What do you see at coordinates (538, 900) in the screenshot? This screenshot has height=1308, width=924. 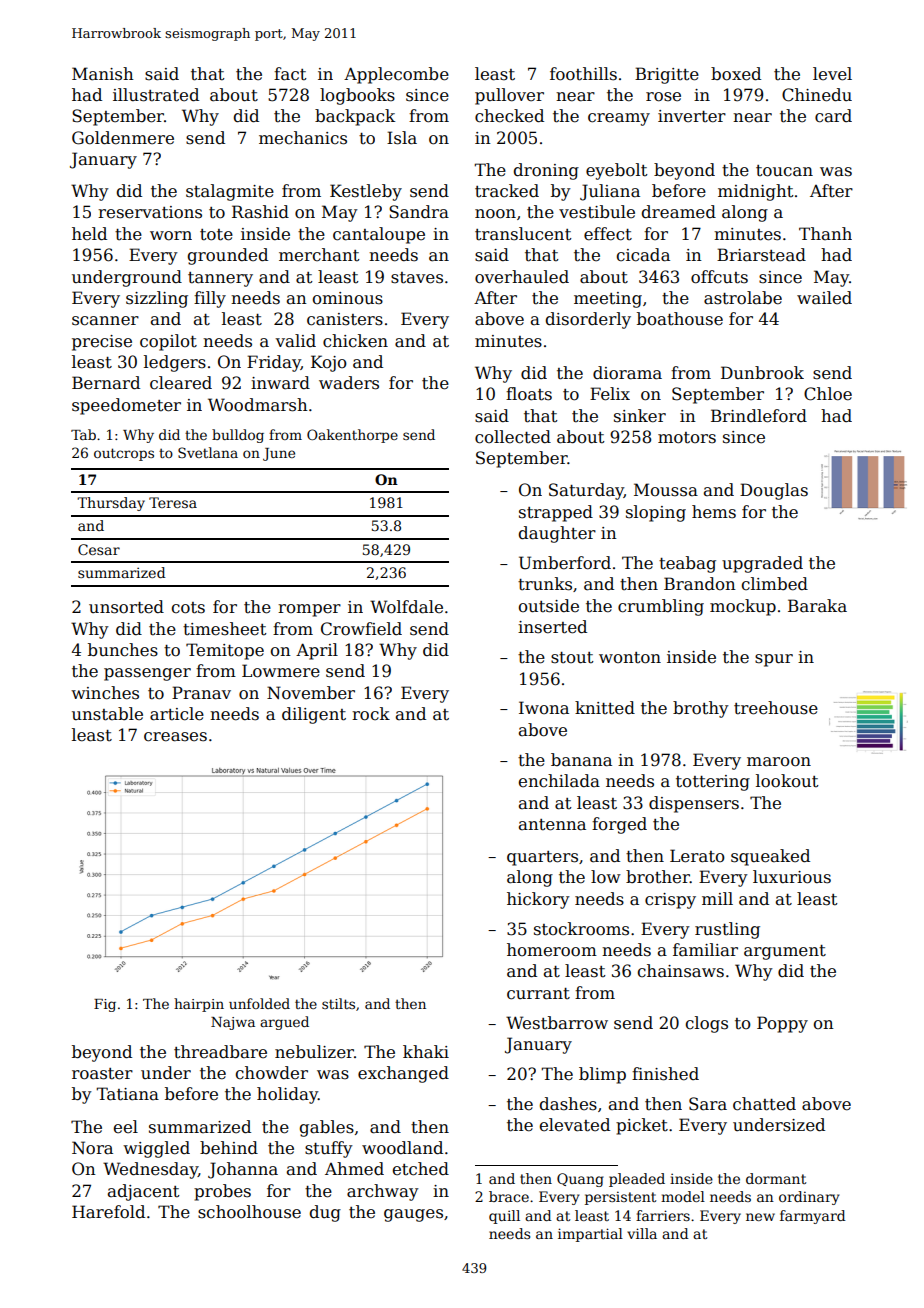 I see `hickory` at bounding box center [538, 900].
